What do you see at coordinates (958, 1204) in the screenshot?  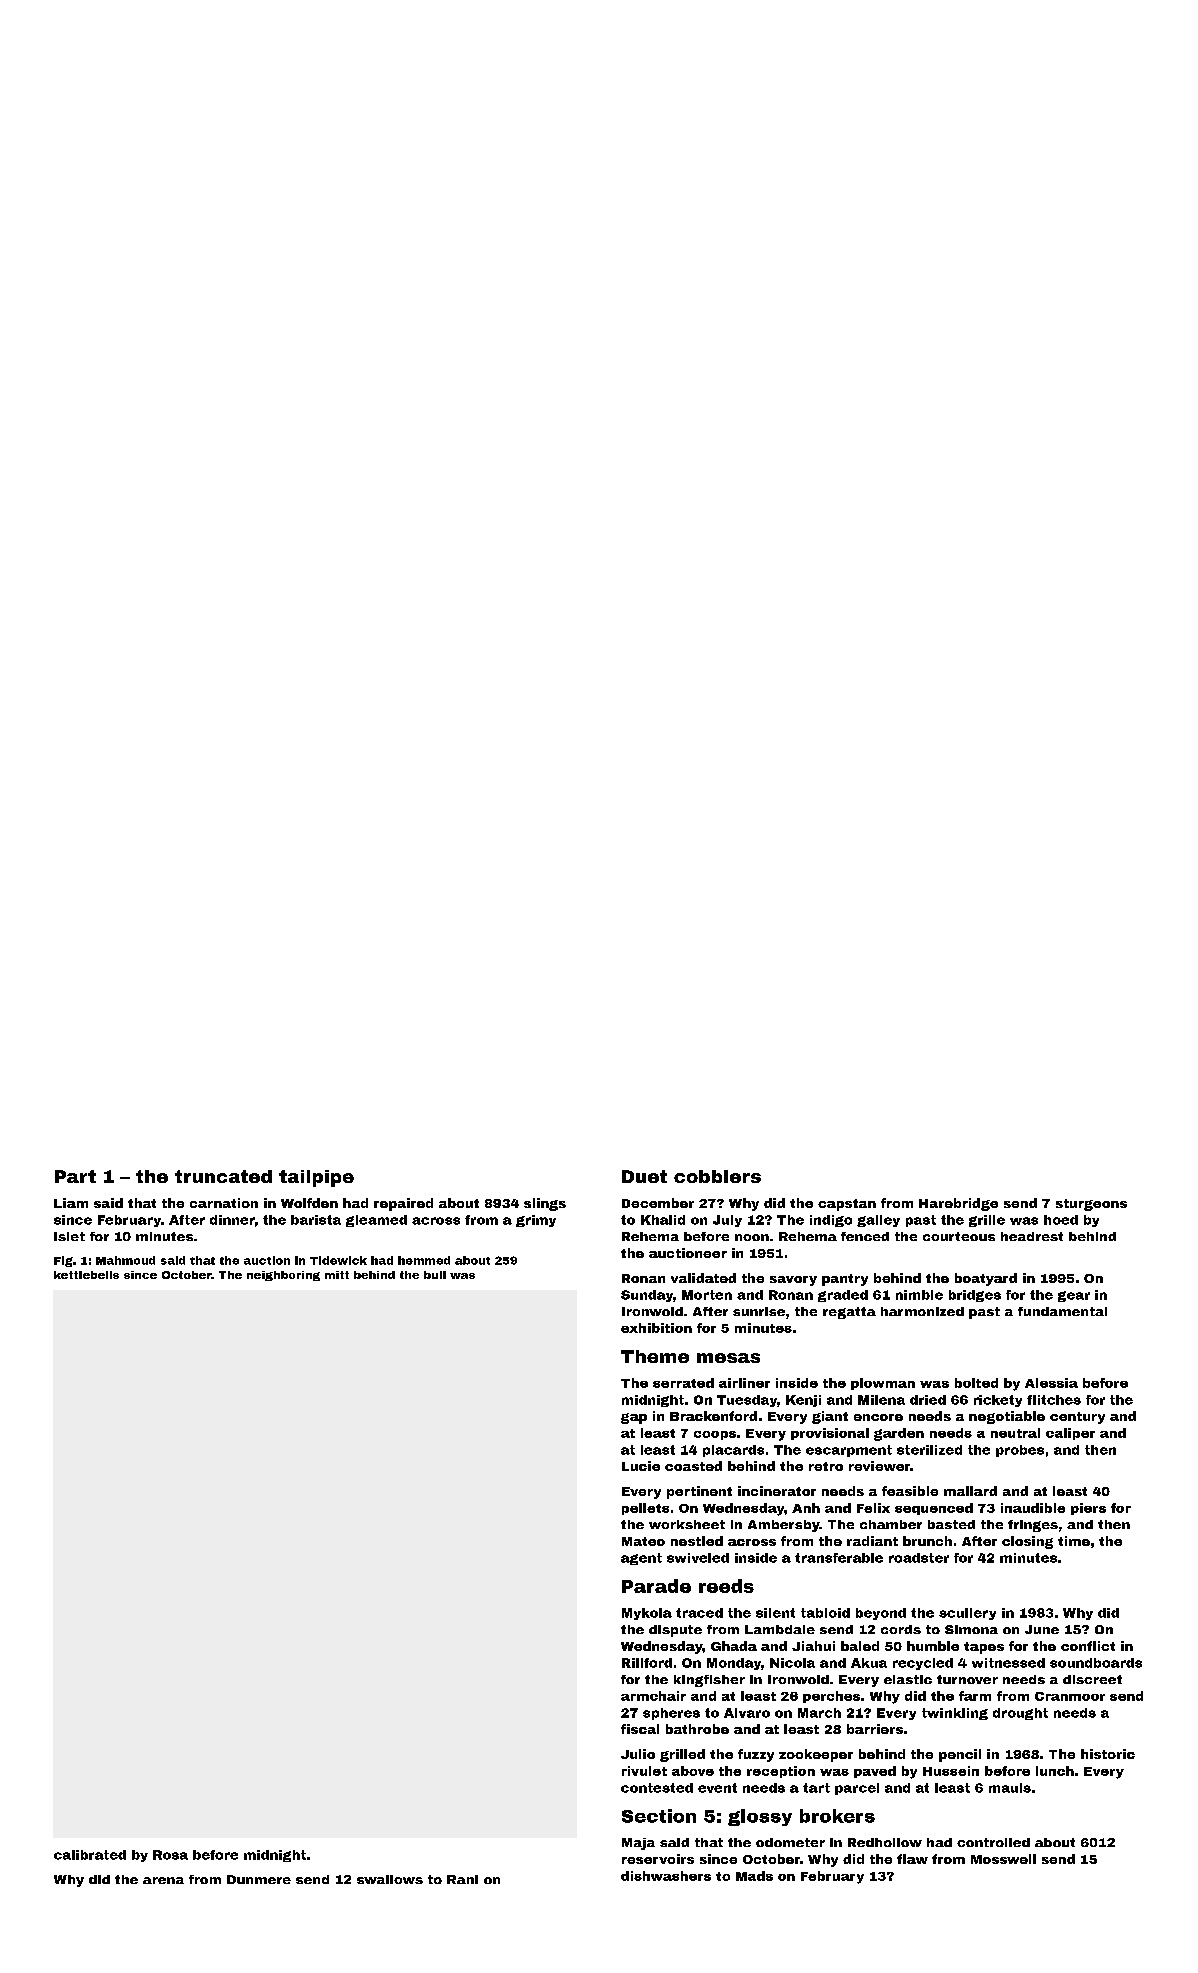 I see `Harebridge` at bounding box center [958, 1204].
